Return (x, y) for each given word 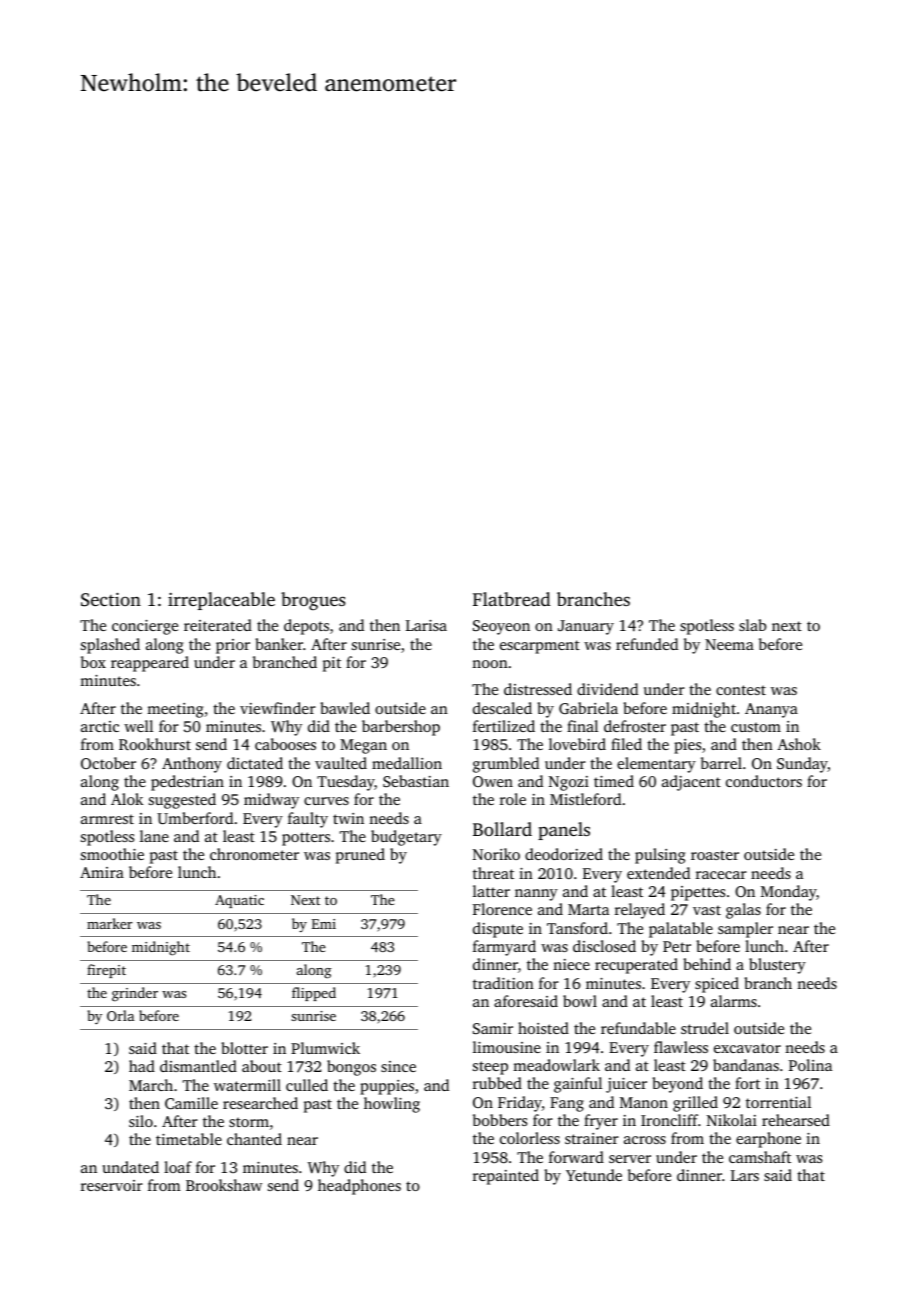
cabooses (285, 744)
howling (392, 1105)
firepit (106, 971)
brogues (313, 601)
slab (753, 625)
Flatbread (512, 599)
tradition (503, 983)
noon (490, 664)
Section (111, 600)
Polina (810, 1065)
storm (249, 1122)
